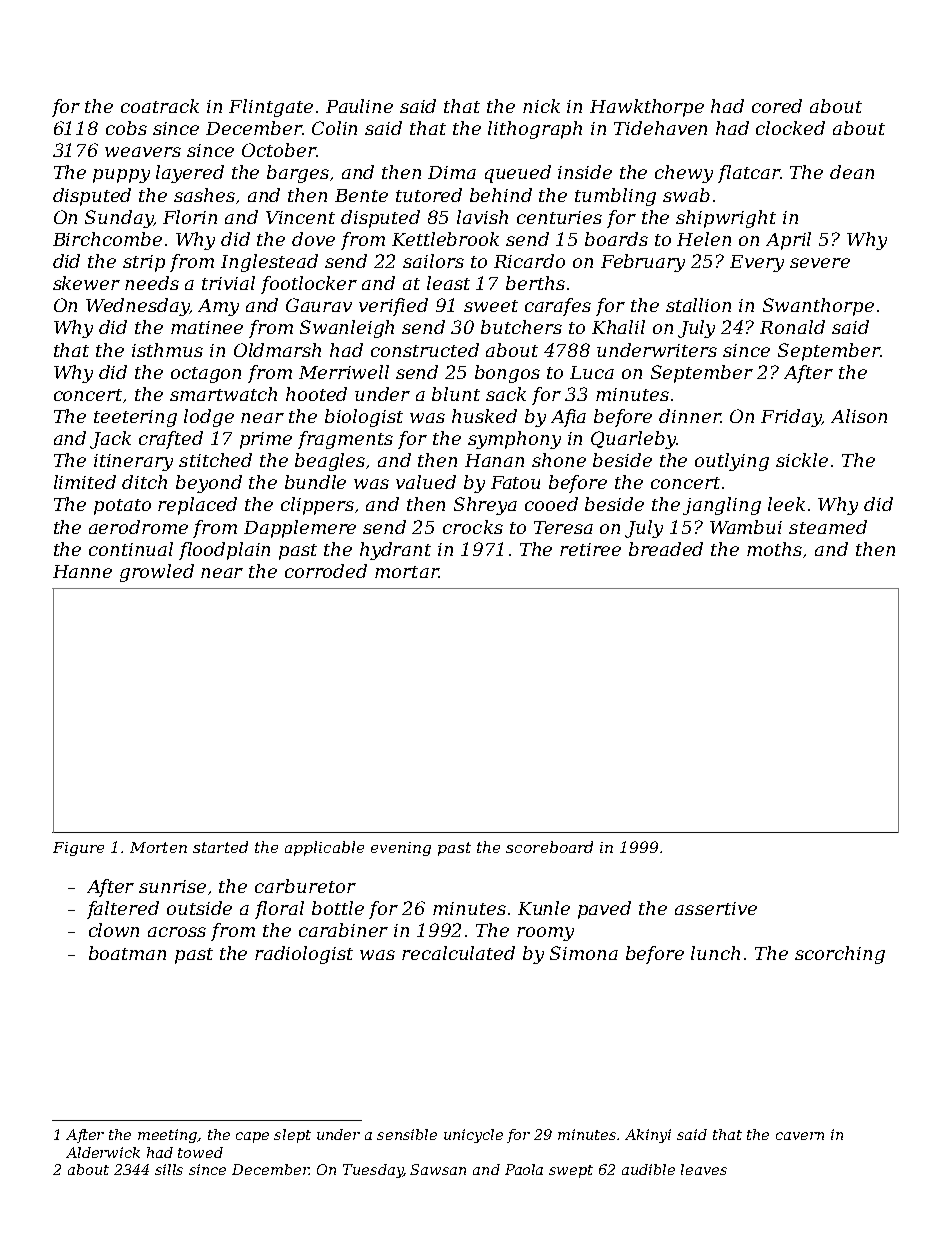  Describe the element at coordinates (252, 1137) in the screenshot. I see `cape` at that location.
